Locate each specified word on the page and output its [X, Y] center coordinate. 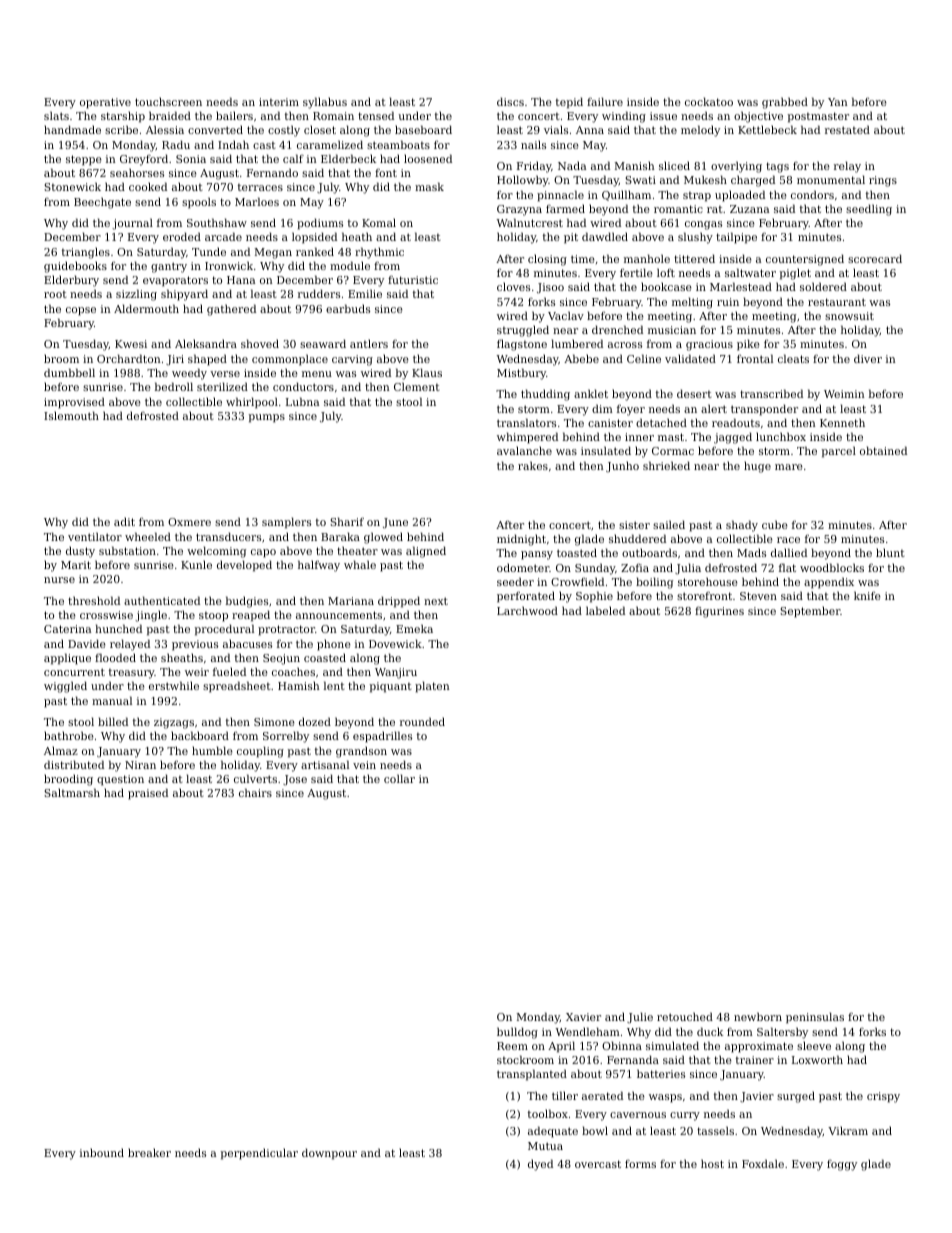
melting [692, 303]
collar [399, 778]
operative [105, 103]
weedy [189, 374]
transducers [228, 536]
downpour [329, 1154]
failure [605, 101]
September [810, 612]
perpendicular [259, 1154]
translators [526, 422]
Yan [838, 102]
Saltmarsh [72, 792]
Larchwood [527, 610]
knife [867, 595]
